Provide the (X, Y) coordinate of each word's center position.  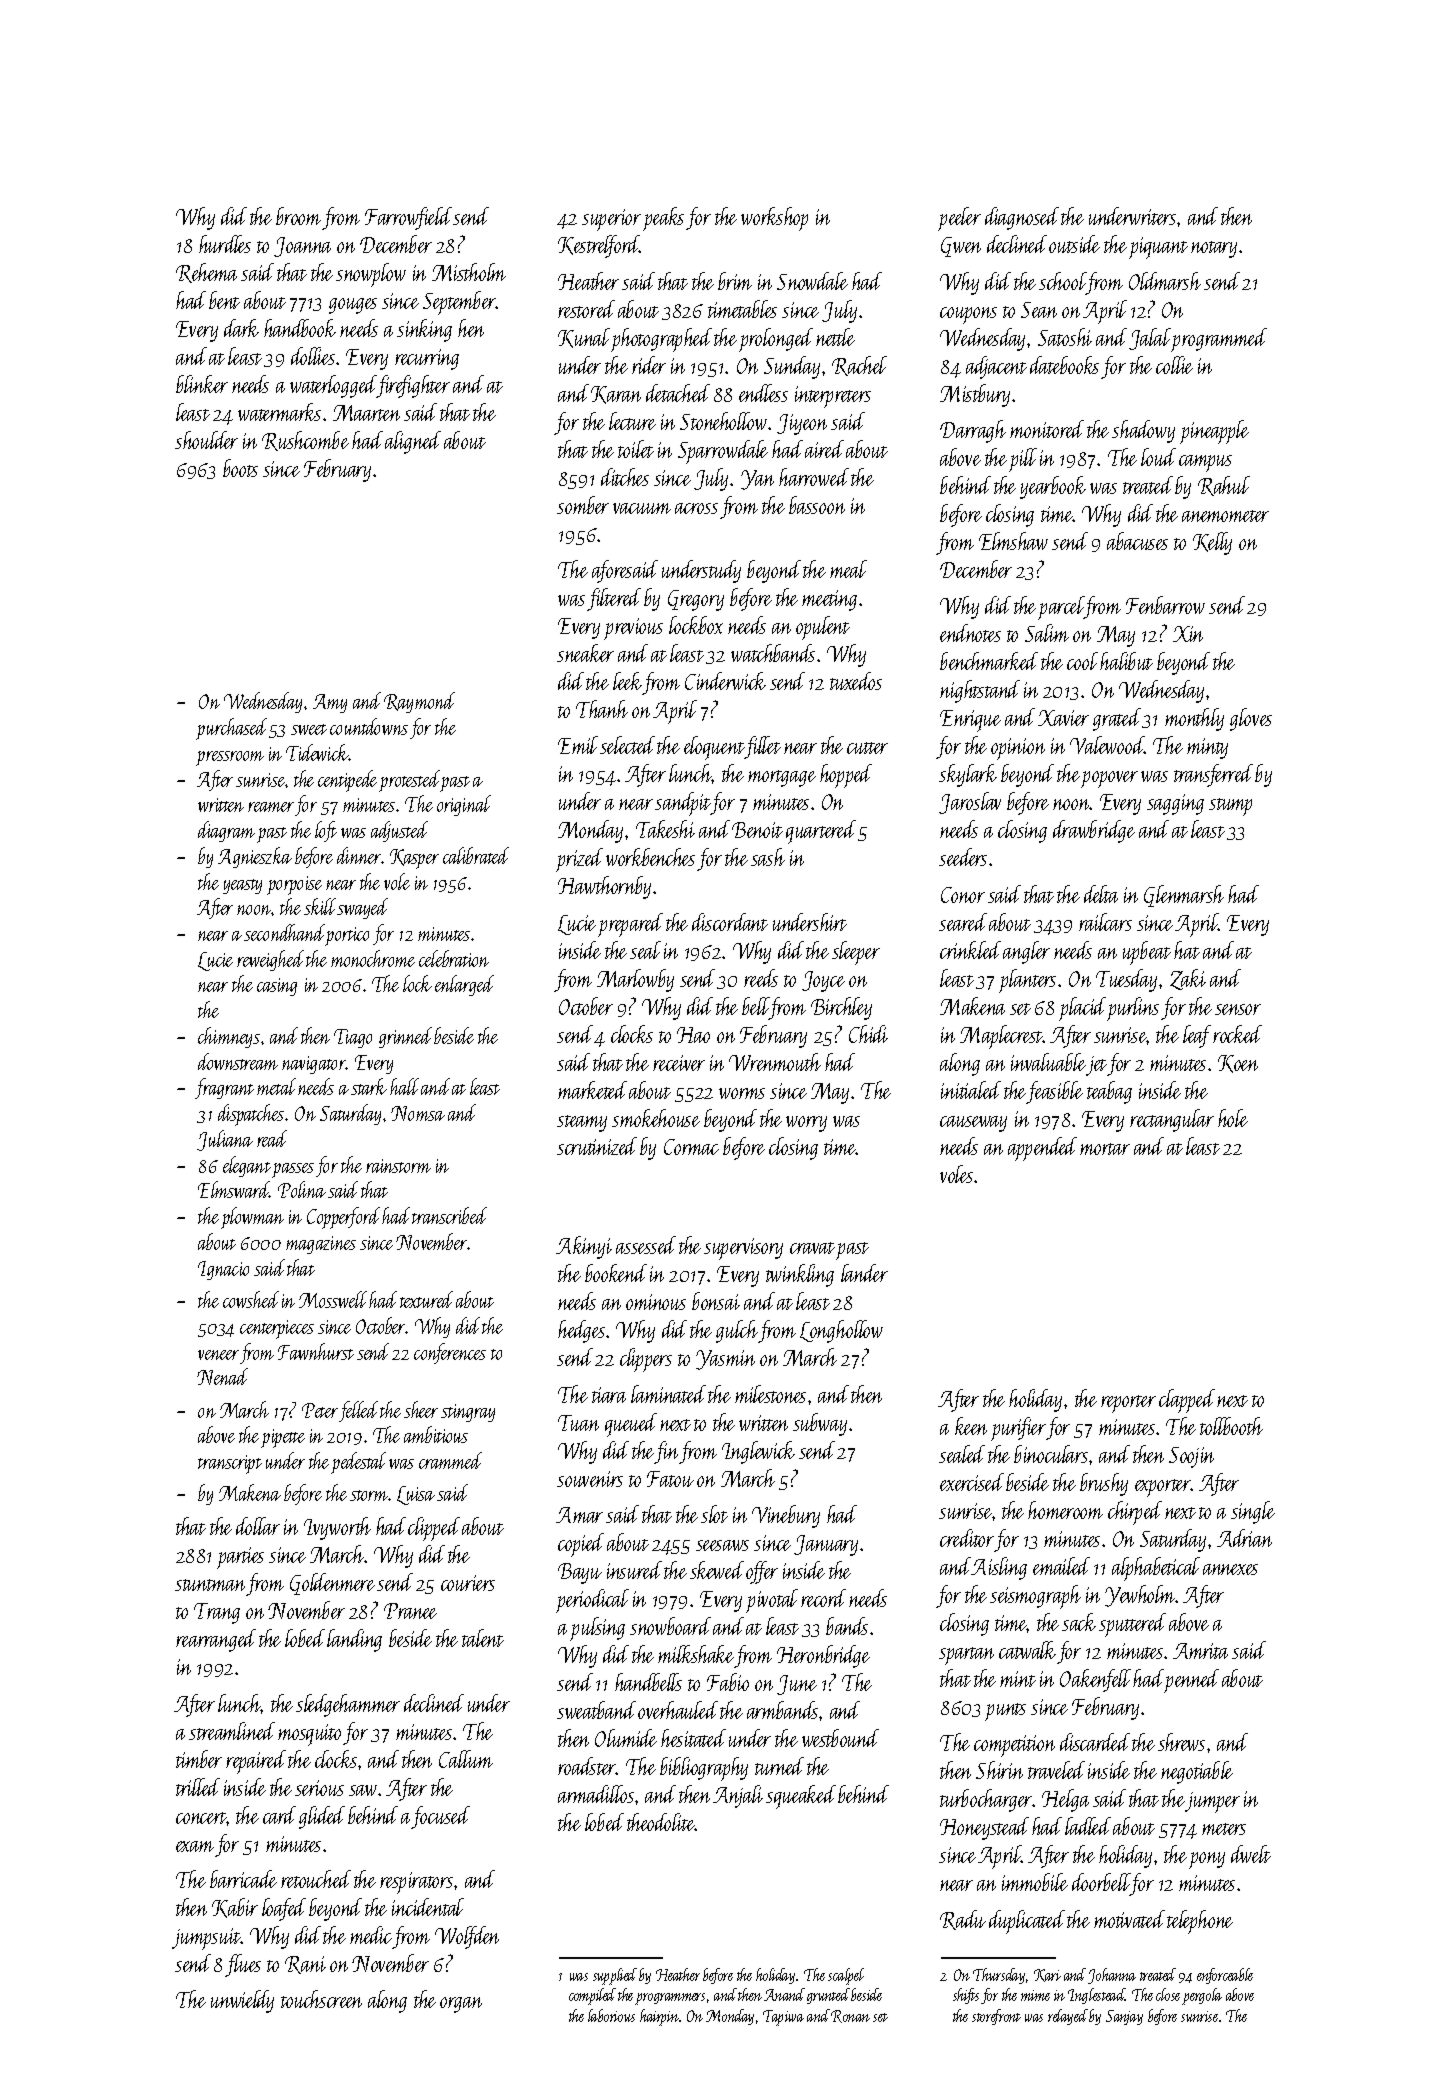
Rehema (206, 273)
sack (1079, 1622)
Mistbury (975, 395)
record (823, 1598)
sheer (421, 1409)
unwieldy (242, 2001)
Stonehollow (723, 421)
